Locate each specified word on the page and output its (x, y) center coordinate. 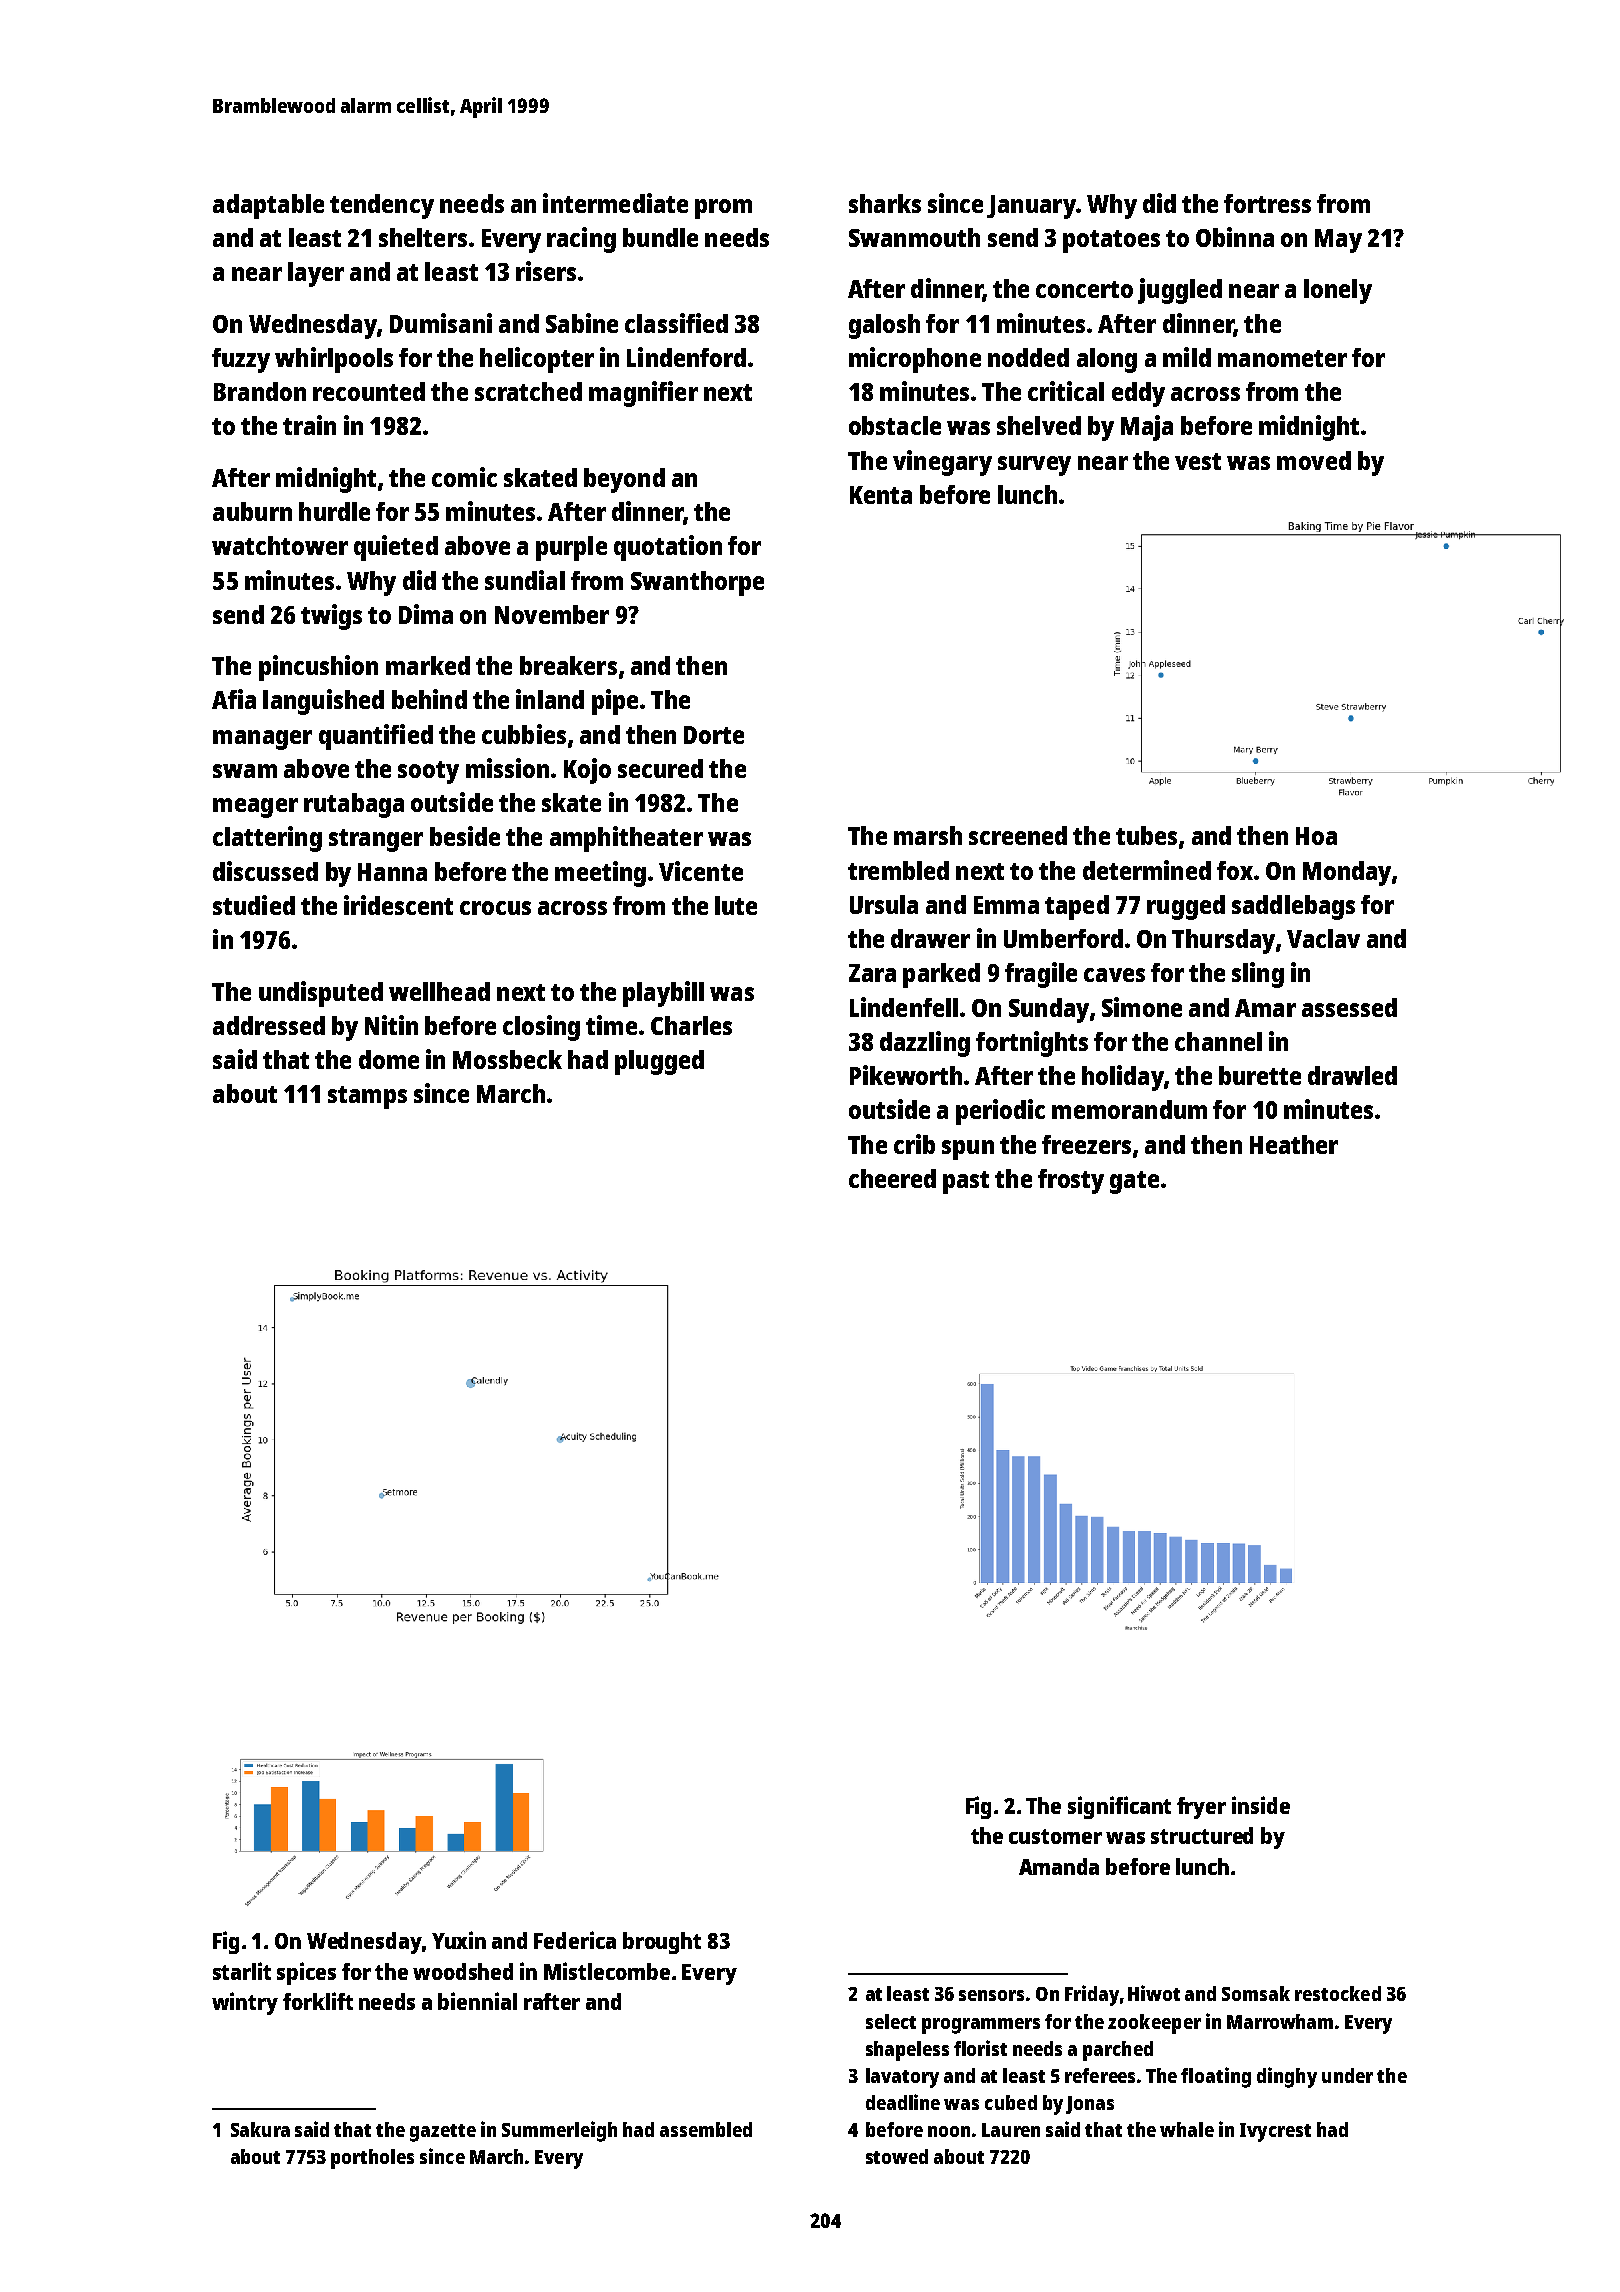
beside (465, 836)
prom (723, 209)
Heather (1294, 1144)
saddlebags (1293, 907)
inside (1261, 1805)
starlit (242, 1971)
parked (941, 975)
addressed (269, 1025)
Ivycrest (1275, 2132)
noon (949, 2131)
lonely (1338, 291)
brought (662, 1943)
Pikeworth (906, 1075)
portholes (372, 2159)
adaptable (268, 206)
